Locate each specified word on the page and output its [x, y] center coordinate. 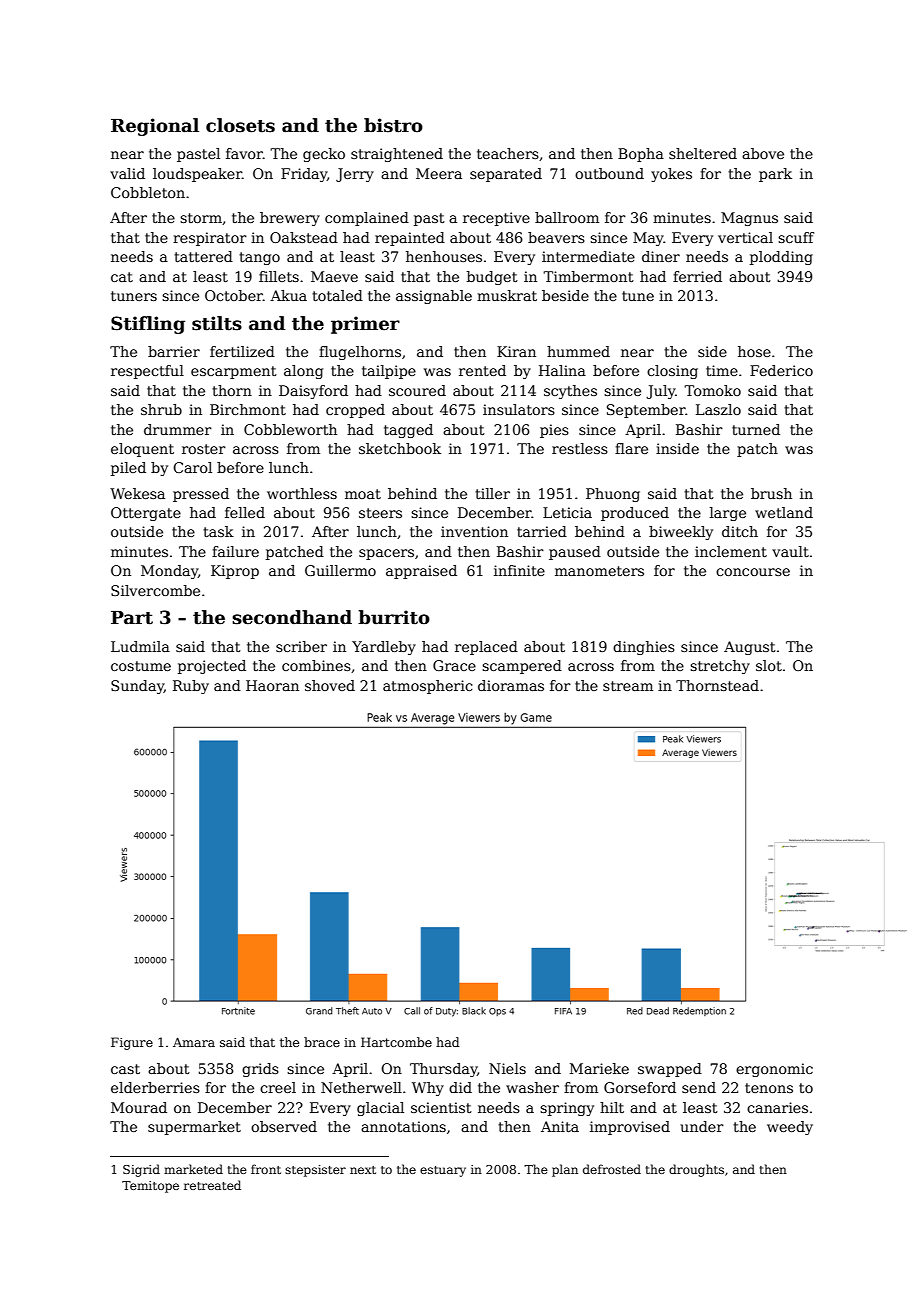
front [266, 1169]
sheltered [703, 153]
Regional [155, 127]
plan [565, 1170]
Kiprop [235, 572]
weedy [790, 1128]
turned [756, 429]
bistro [393, 125]
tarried [542, 531]
